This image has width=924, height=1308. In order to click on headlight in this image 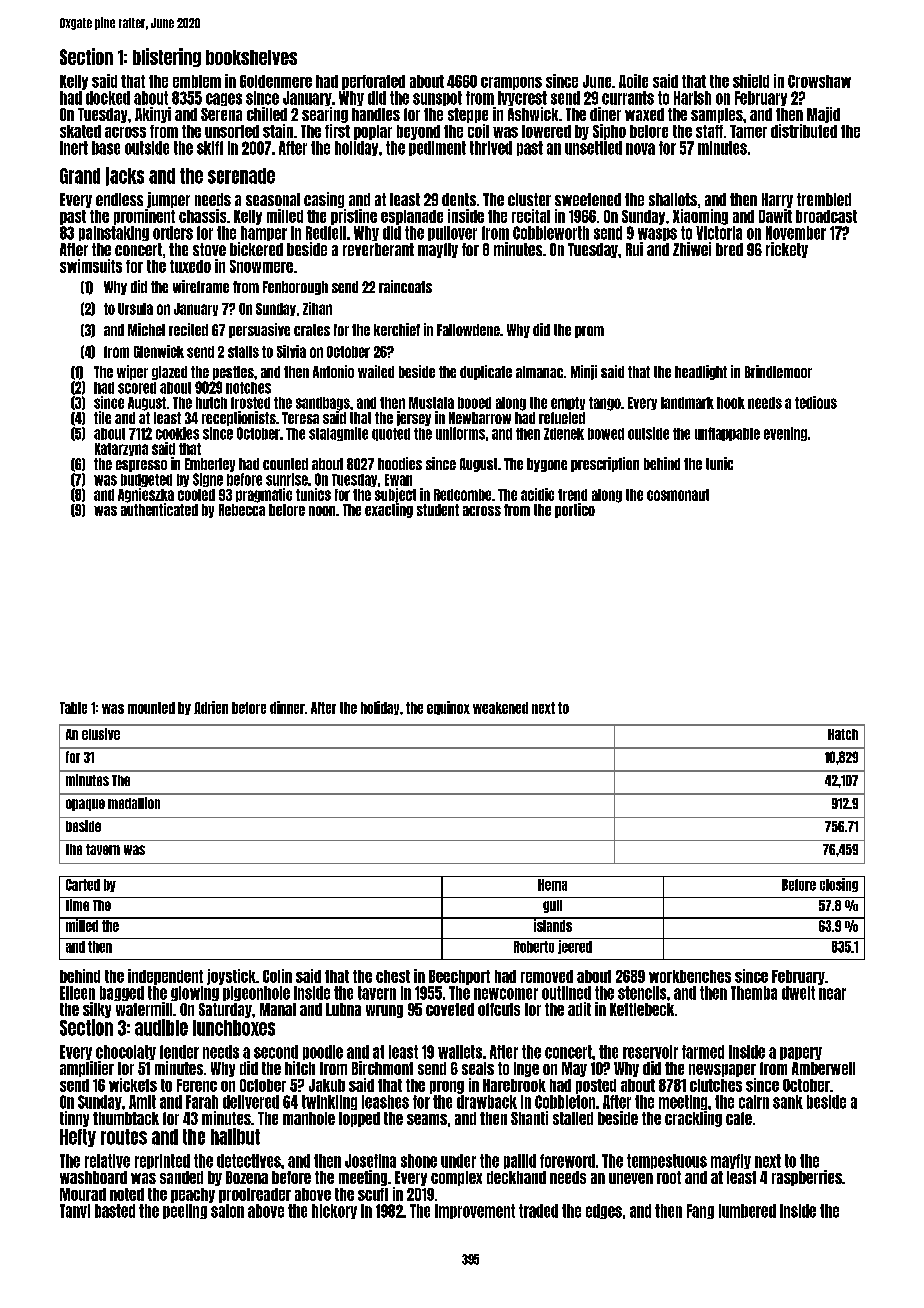, I will do `click(701, 372)`.
